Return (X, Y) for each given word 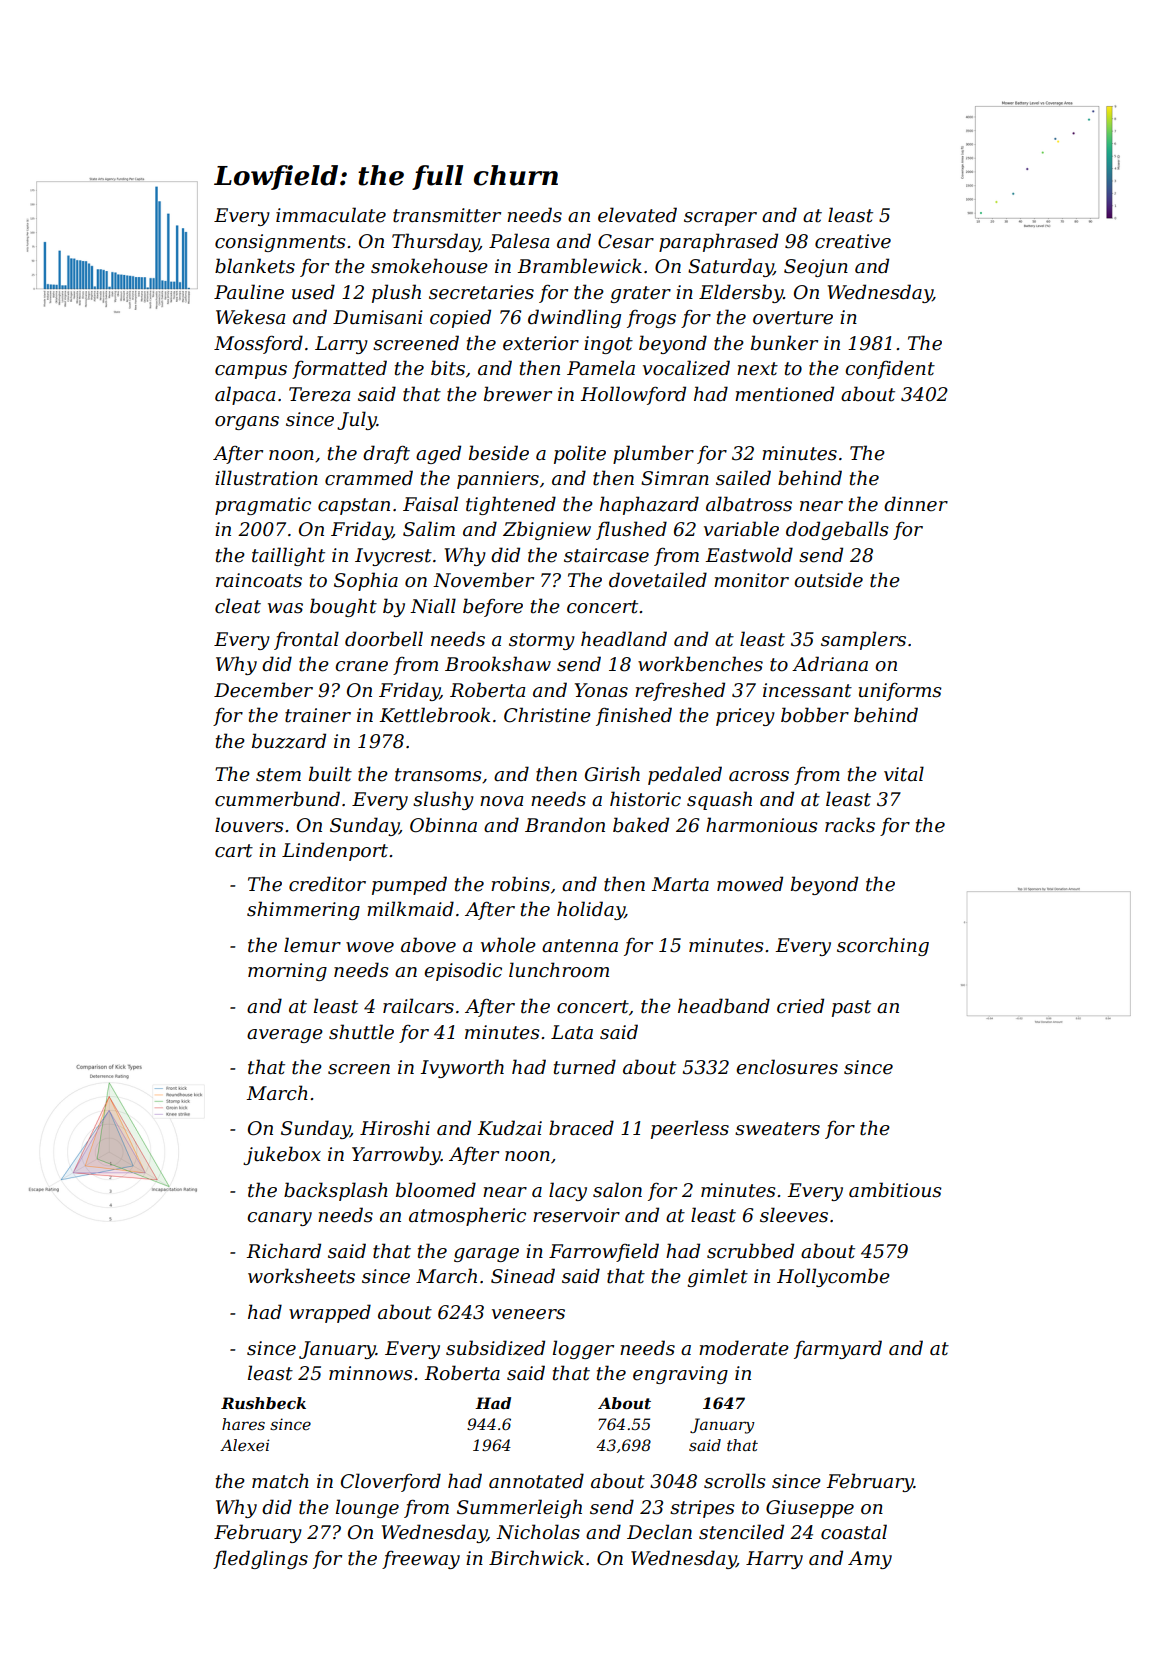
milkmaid (410, 909)
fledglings (260, 1559)
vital (904, 774)
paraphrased (718, 242)
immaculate (331, 215)
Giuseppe (810, 1509)
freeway (421, 1560)
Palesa (519, 241)
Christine (547, 715)
